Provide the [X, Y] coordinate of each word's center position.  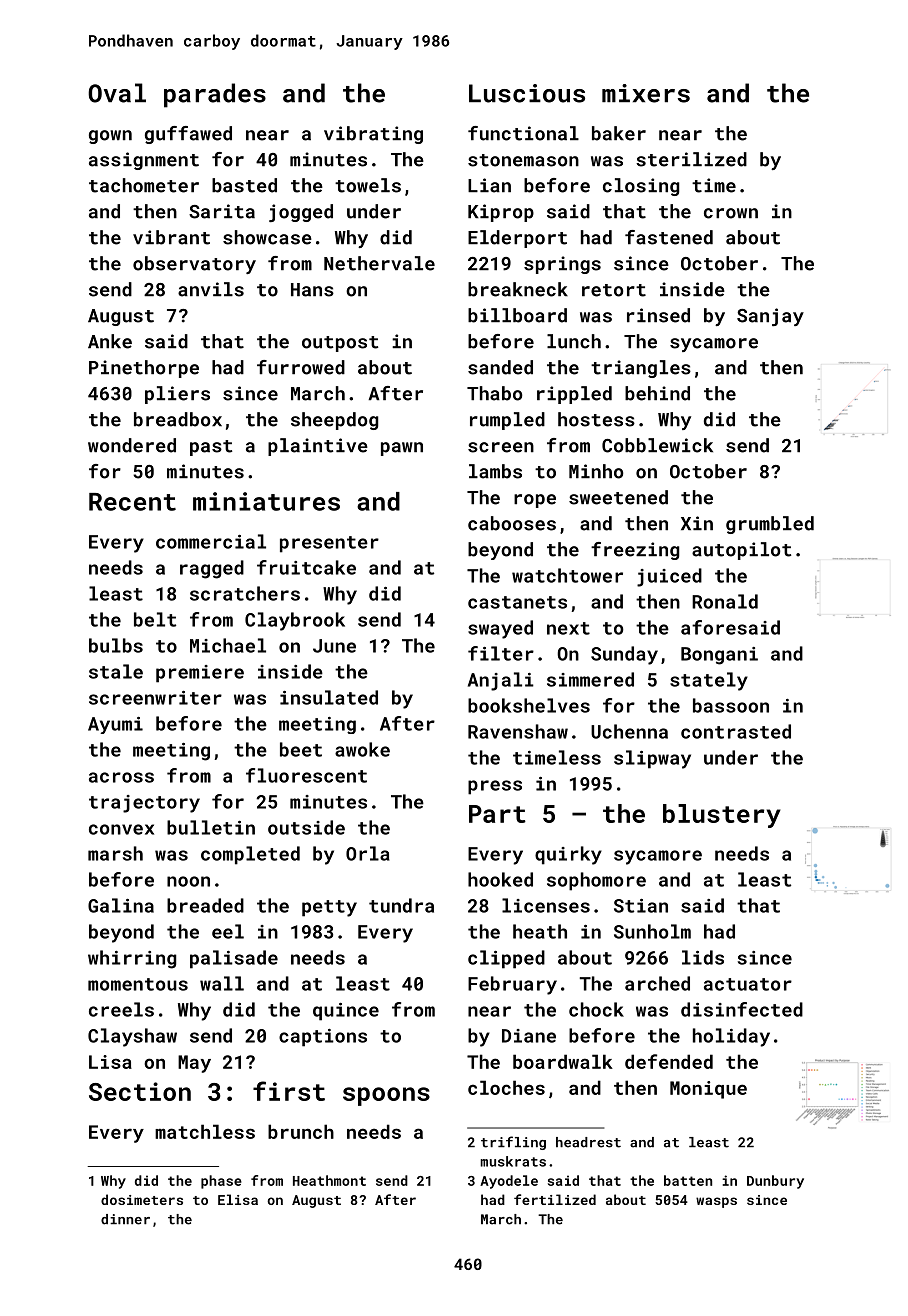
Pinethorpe [144, 369]
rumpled [507, 421]
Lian [489, 185]
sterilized [691, 159]
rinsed [658, 315]
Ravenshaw [518, 731]
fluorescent [306, 775]
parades [215, 95]
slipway [652, 759]
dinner [125, 1219]
